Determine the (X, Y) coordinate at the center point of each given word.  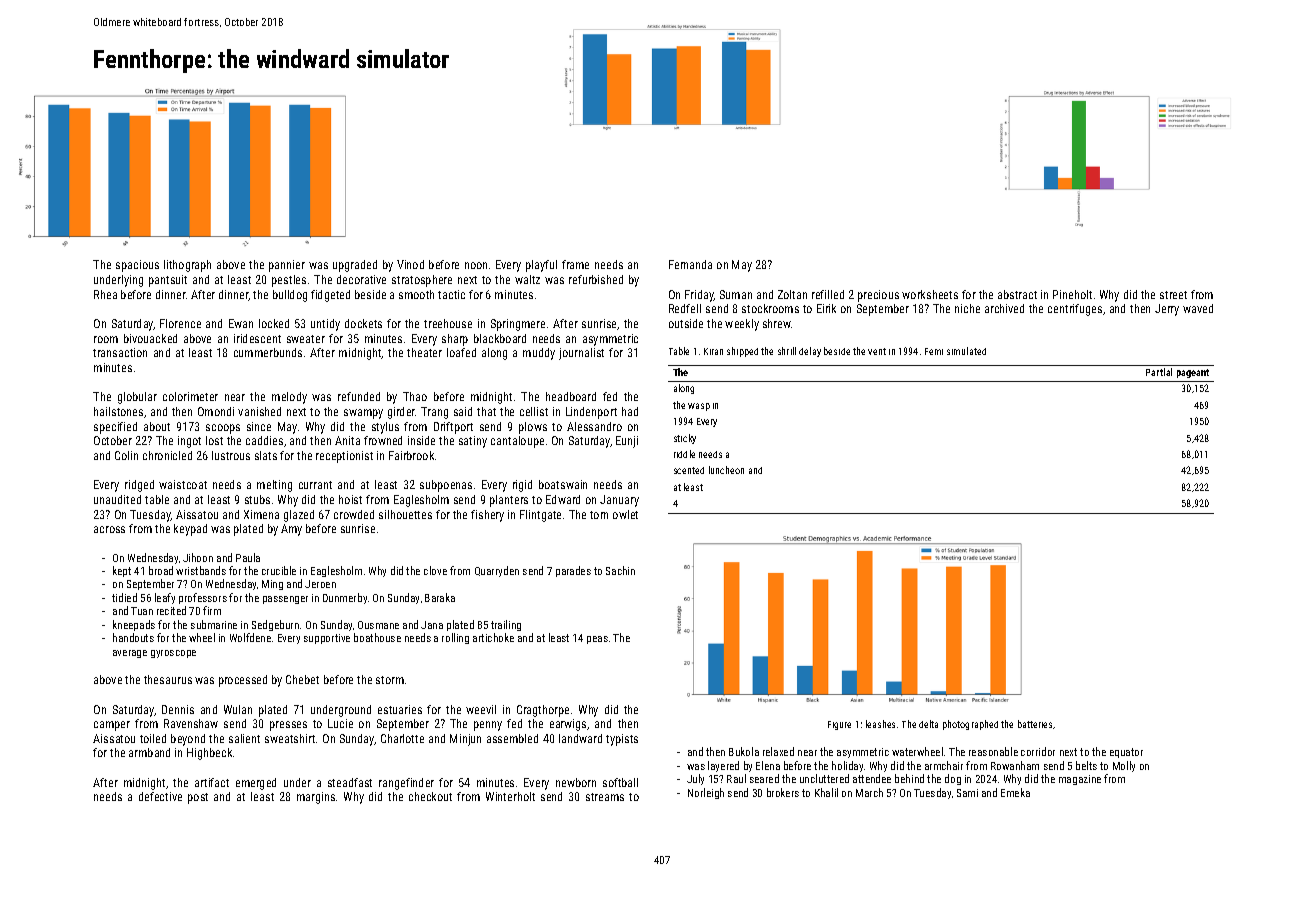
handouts (133, 637)
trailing (506, 625)
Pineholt (1072, 294)
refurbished (596, 279)
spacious (137, 266)
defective (160, 796)
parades (573, 571)
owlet (625, 514)
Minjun (465, 740)
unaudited (117, 499)
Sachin (620, 570)
